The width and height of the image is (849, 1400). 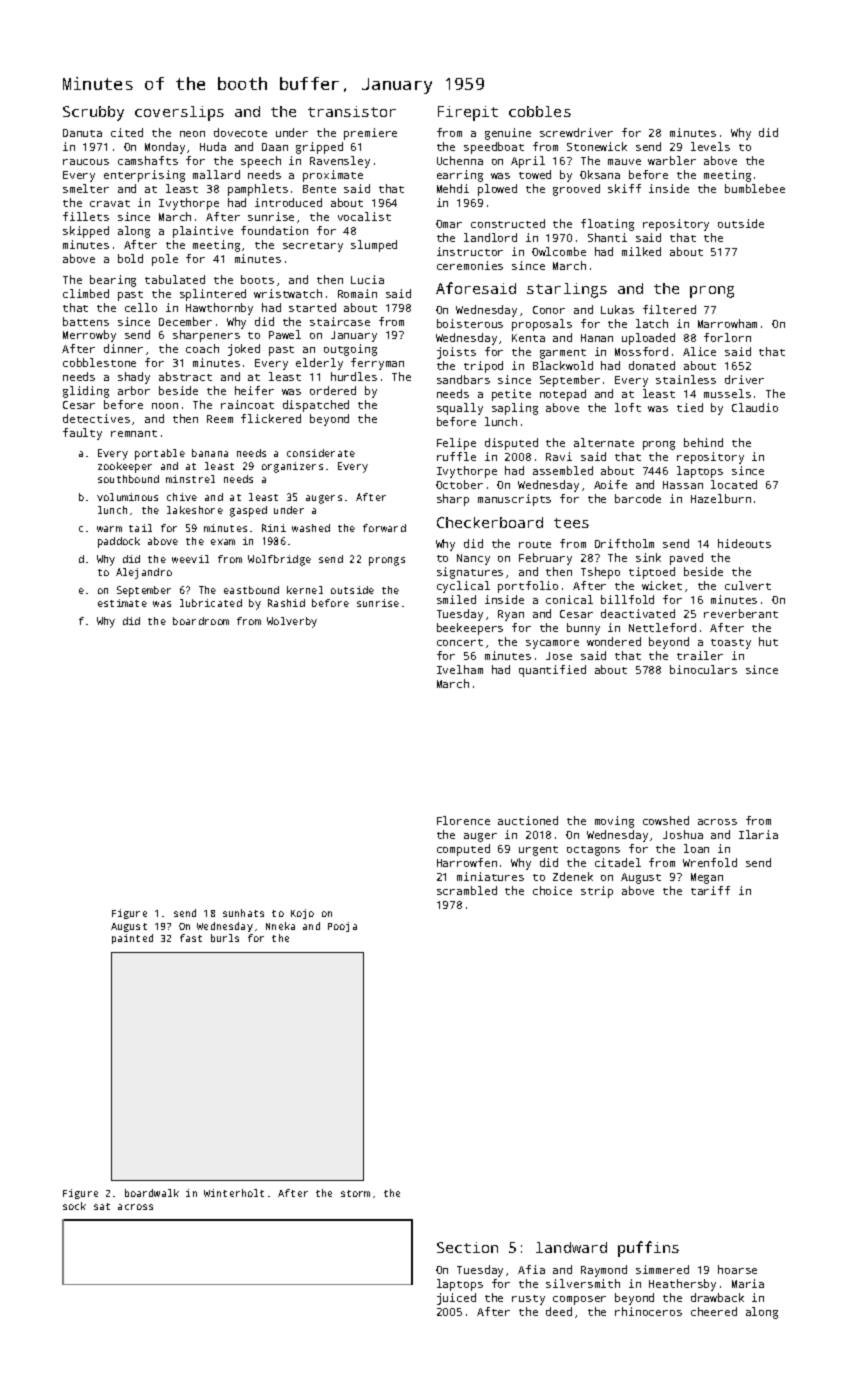 I want to click on painted, so click(x=132, y=939).
